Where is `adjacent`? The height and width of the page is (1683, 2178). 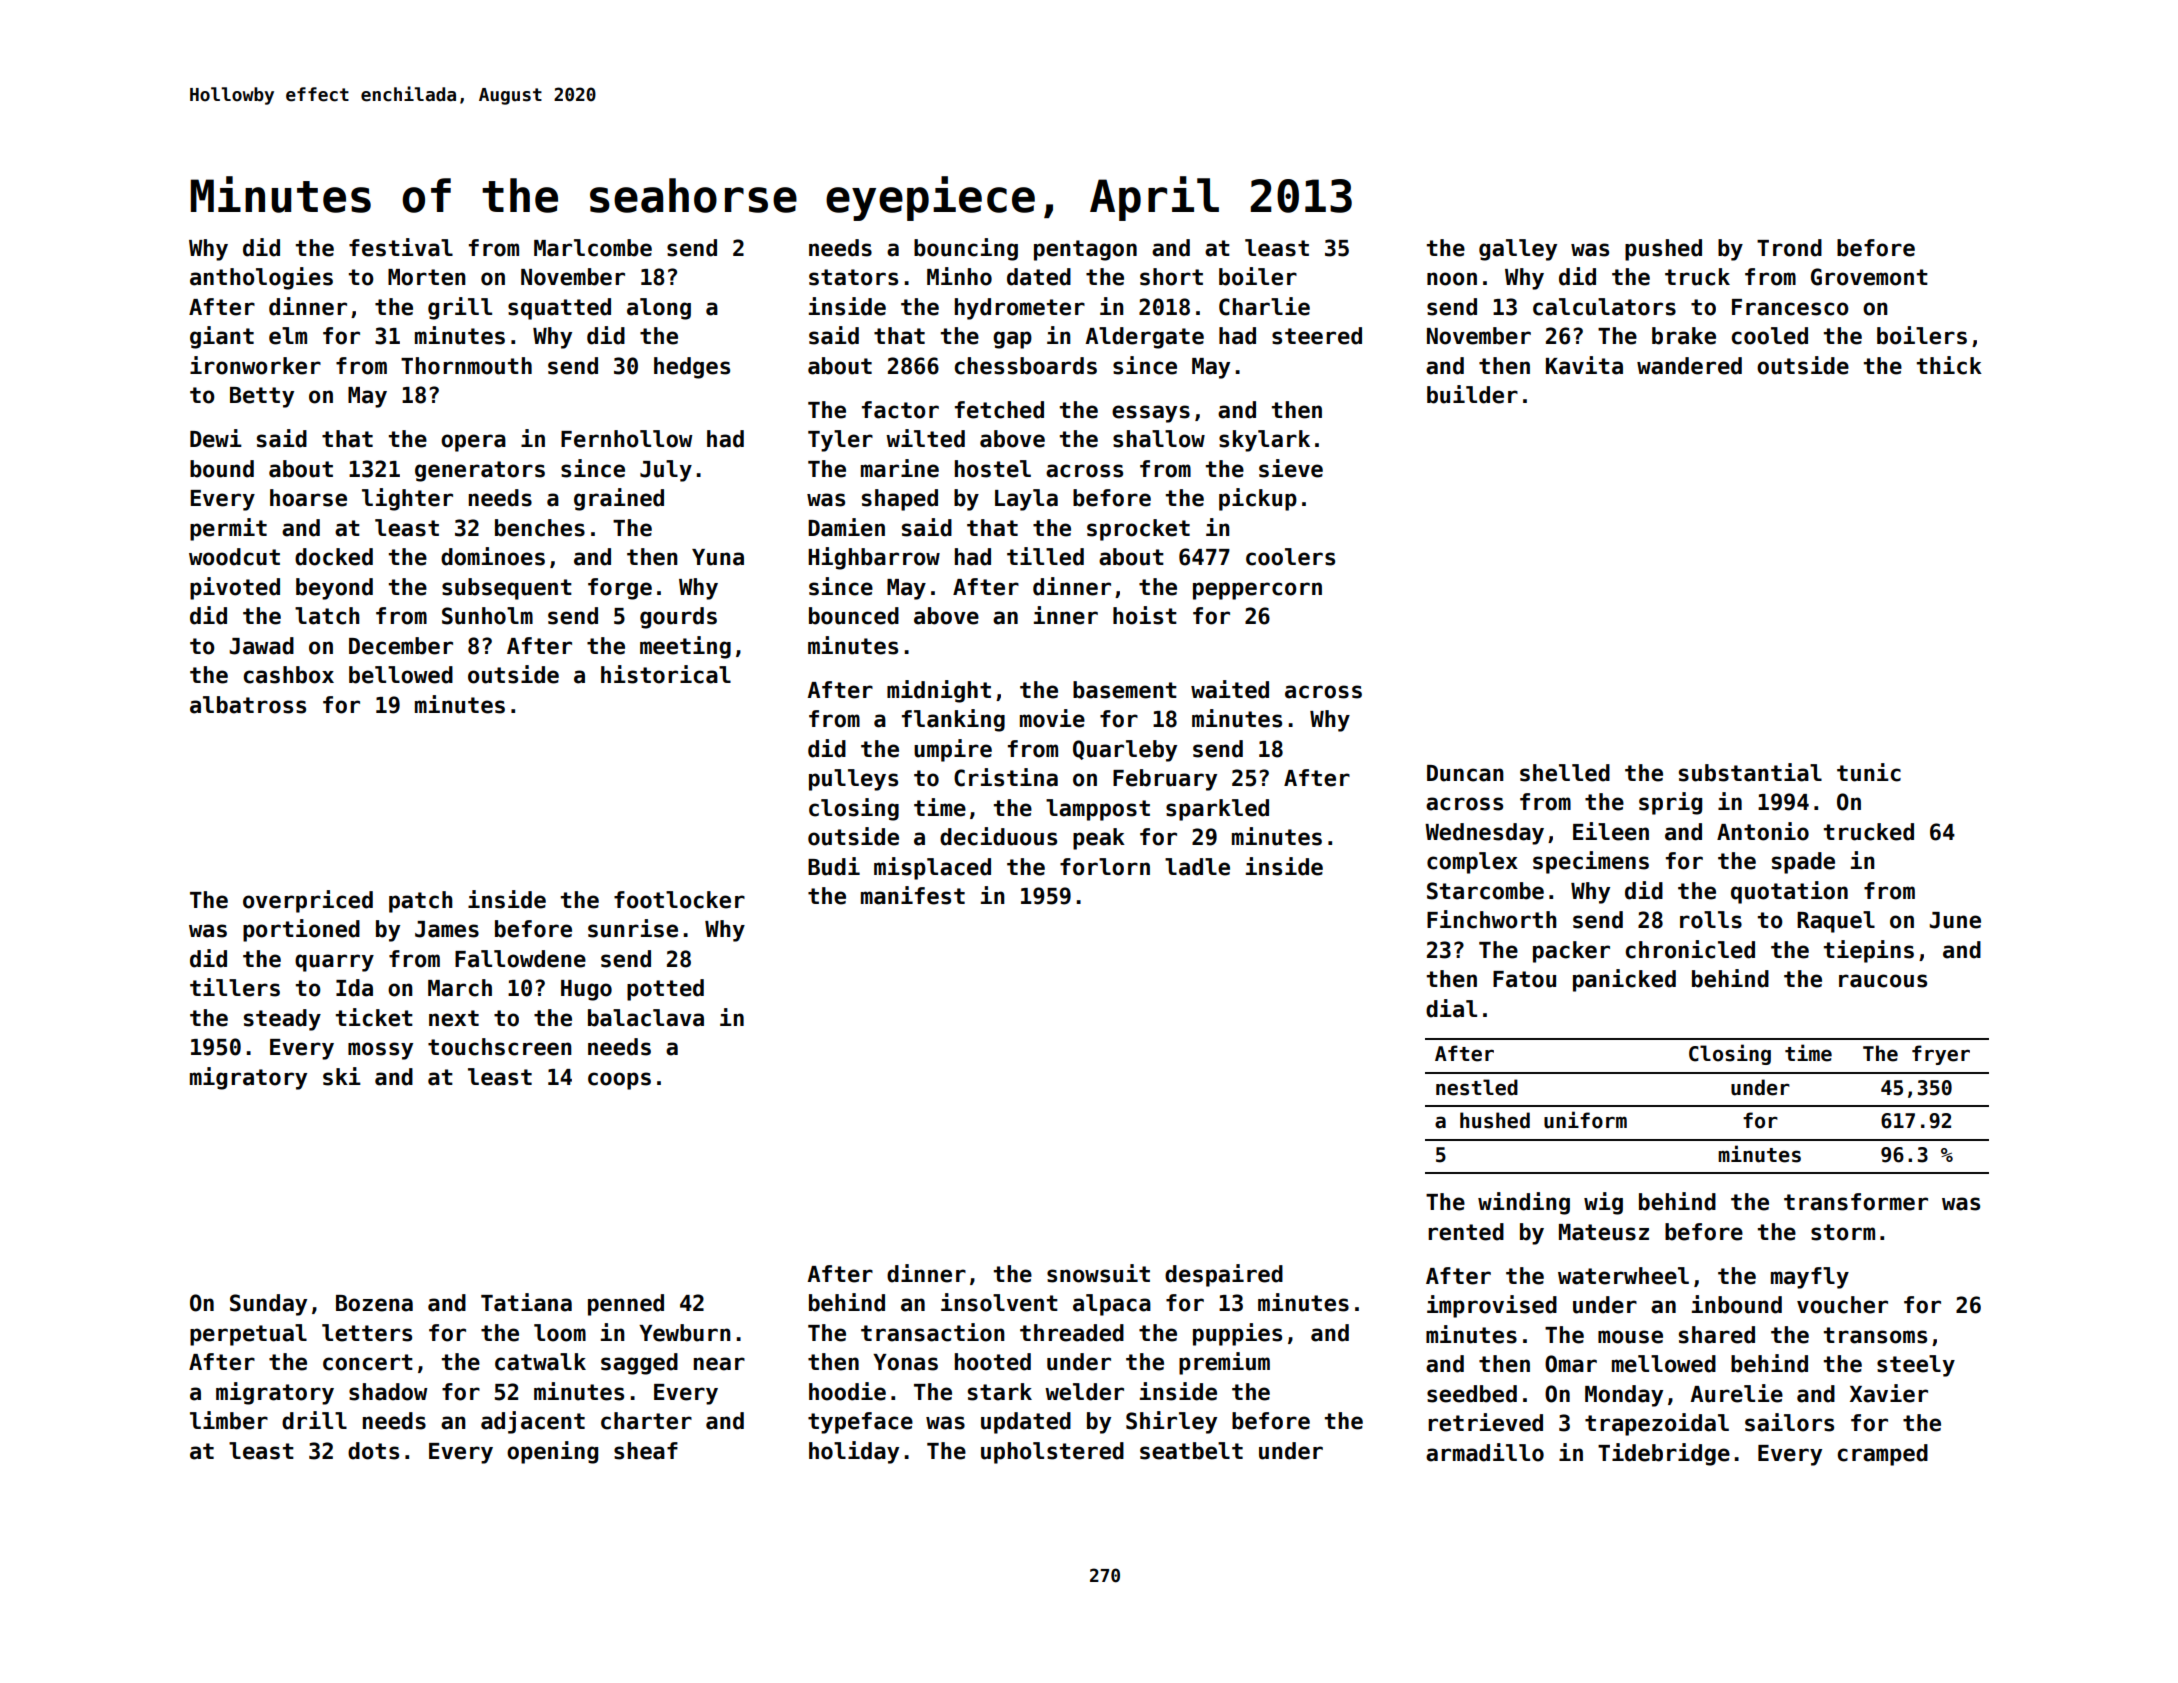
adjacent is located at coordinates (533, 1422).
